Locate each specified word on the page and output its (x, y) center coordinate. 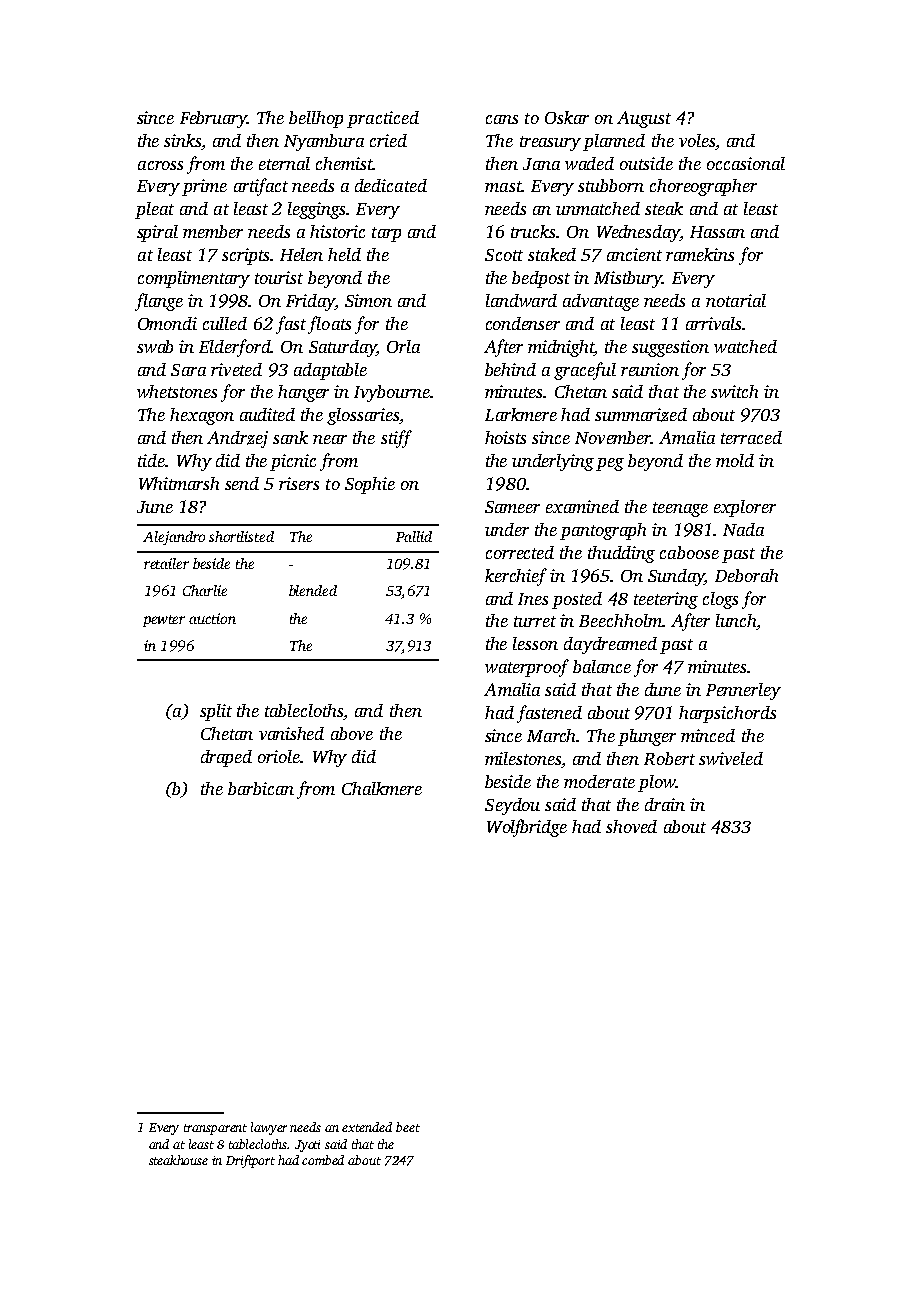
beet (408, 1127)
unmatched (598, 208)
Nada (743, 529)
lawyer (269, 1128)
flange (159, 302)
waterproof (527, 668)
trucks (533, 231)
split (216, 712)
